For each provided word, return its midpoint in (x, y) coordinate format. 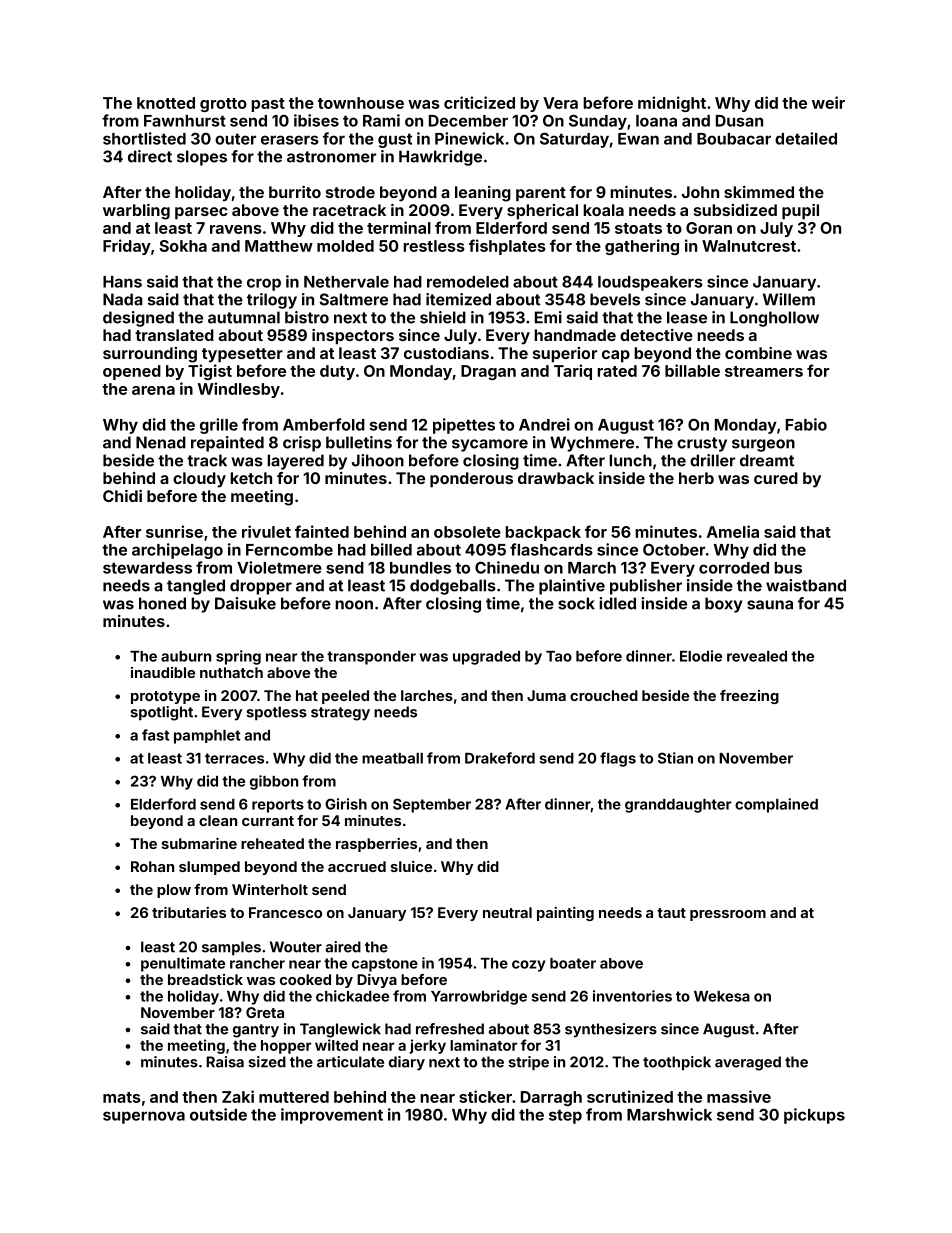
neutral (507, 912)
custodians (446, 353)
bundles (420, 568)
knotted (166, 103)
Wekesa (722, 996)
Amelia (733, 531)
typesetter (242, 355)
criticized (479, 102)
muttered (294, 1097)
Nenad (161, 442)
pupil (800, 212)
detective (656, 335)
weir (828, 102)
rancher (257, 963)
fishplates (507, 247)
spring (238, 657)
